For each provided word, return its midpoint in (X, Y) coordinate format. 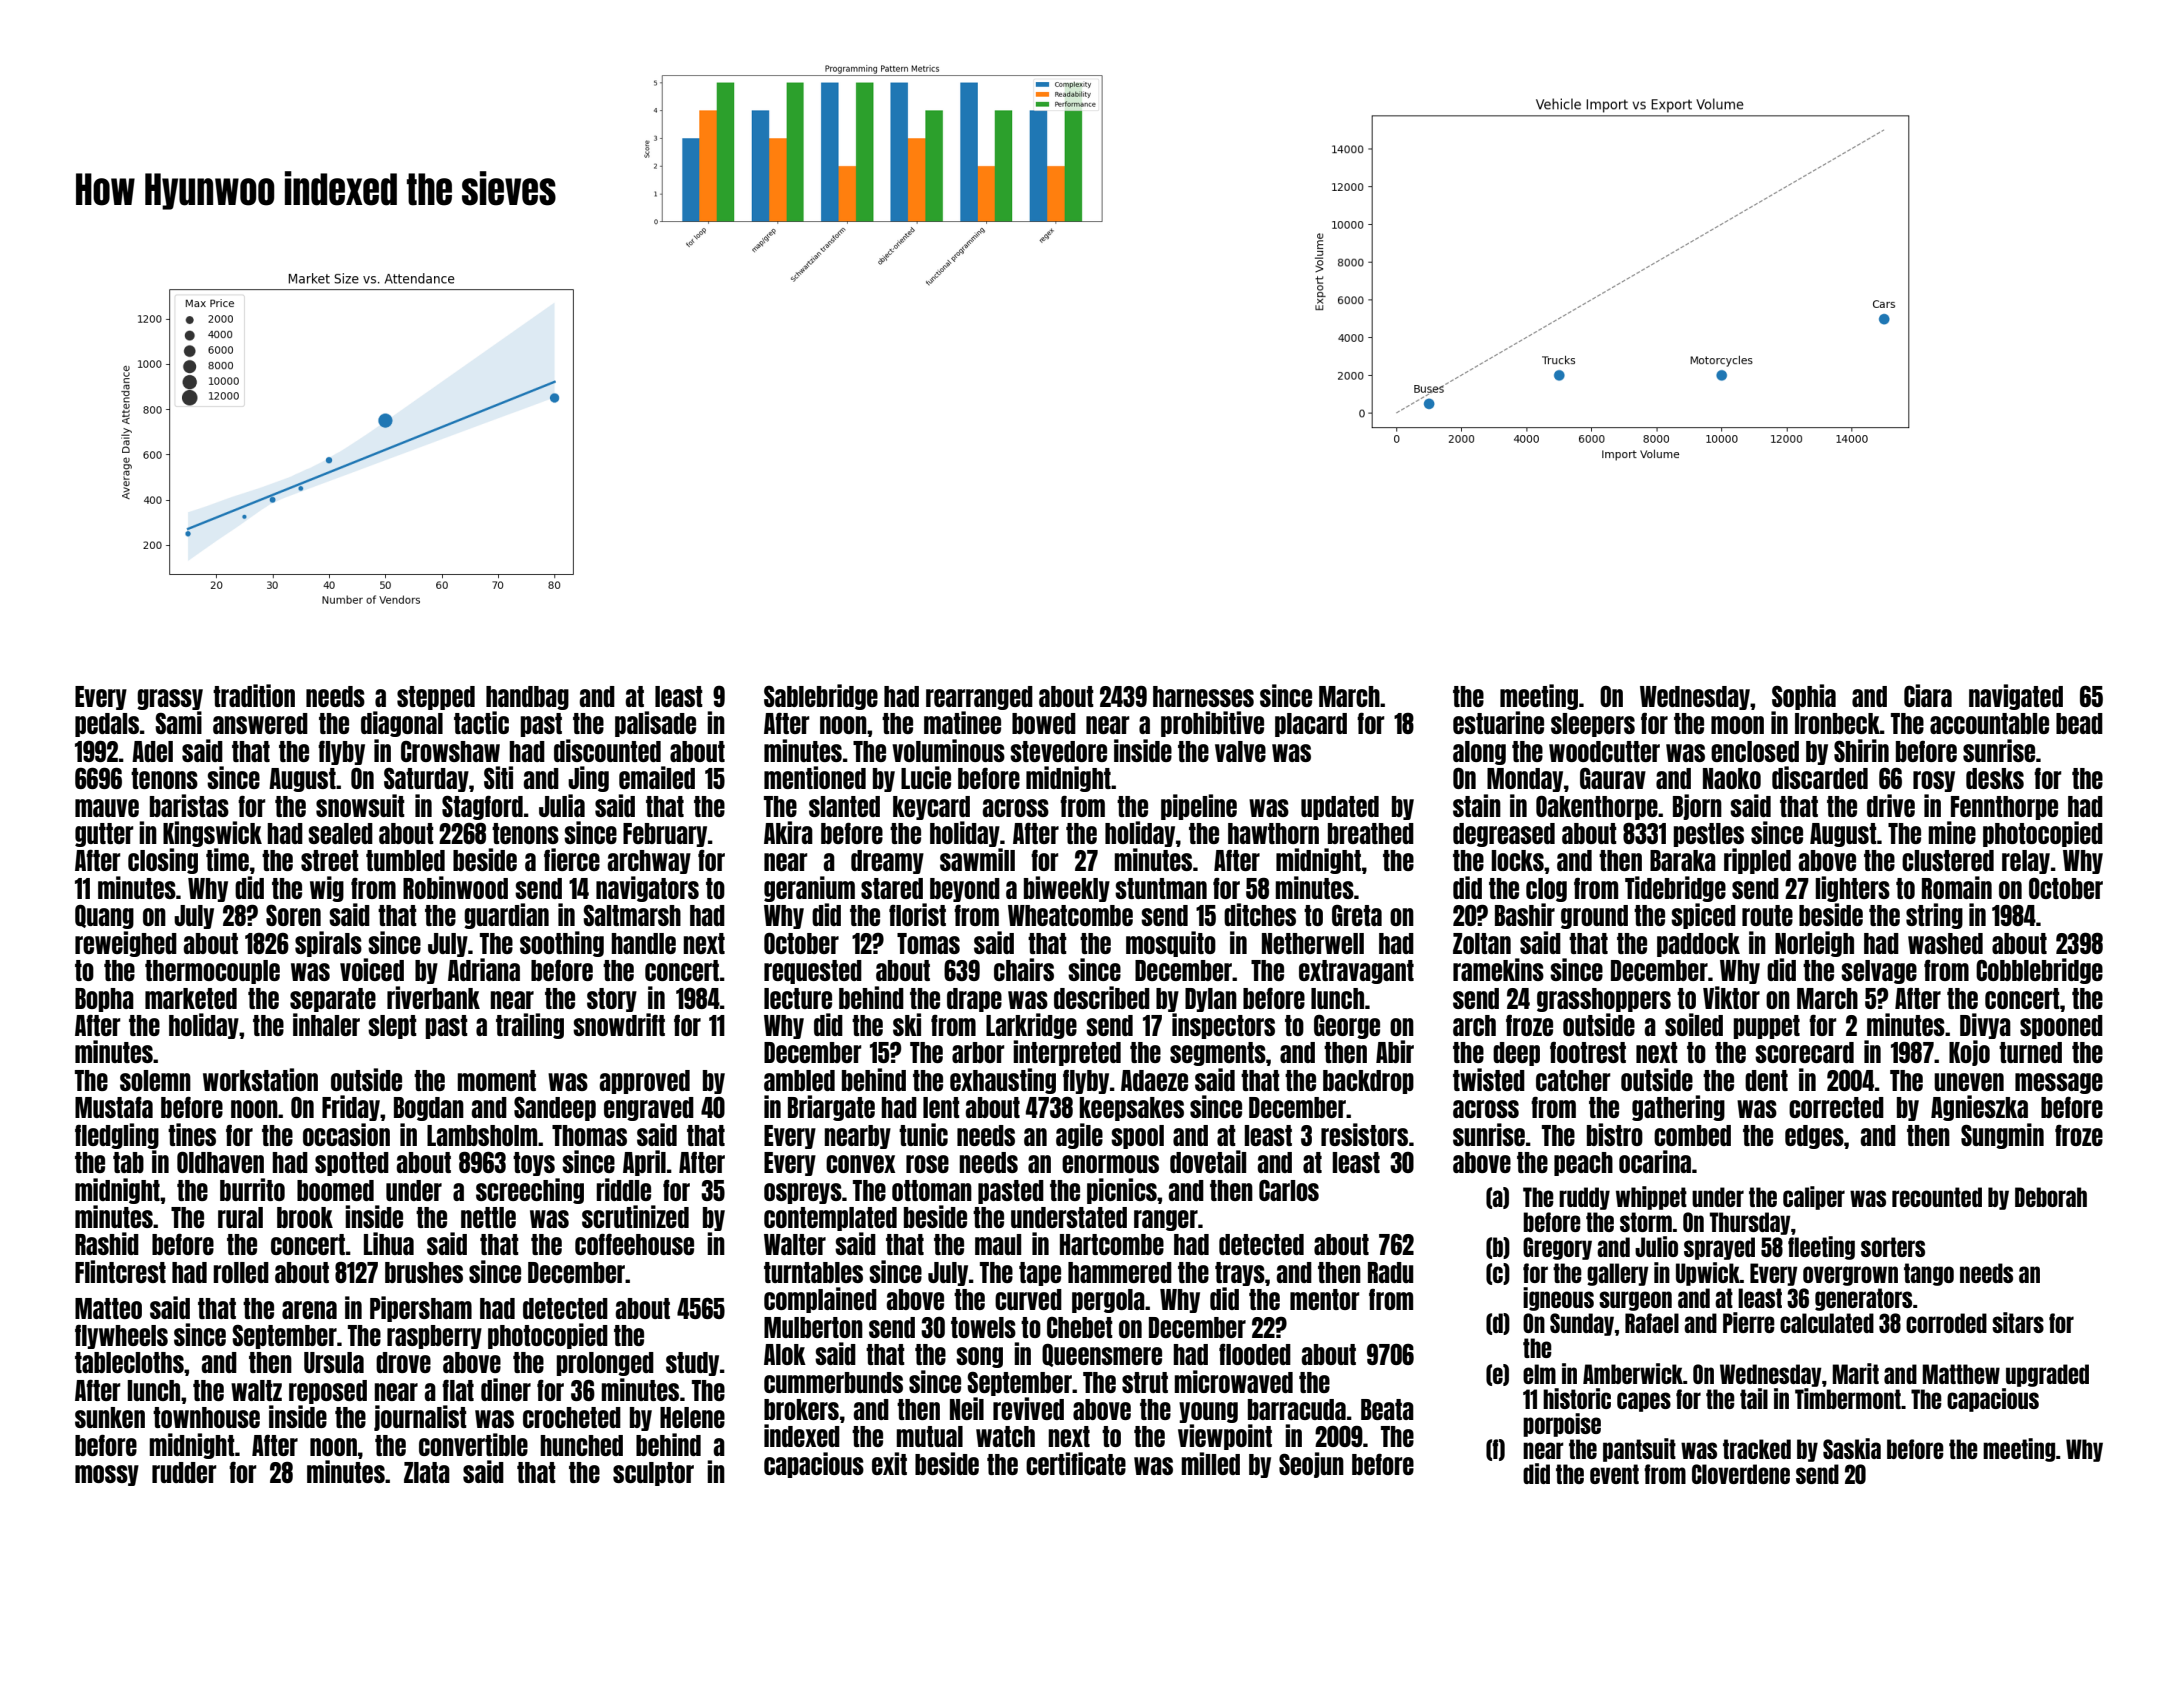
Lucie (926, 777)
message (2059, 1083)
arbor (978, 1052)
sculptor (653, 1474)
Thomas (589, 1135)
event (1614, 1474)
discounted (607, 750)
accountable (1989, 723)
